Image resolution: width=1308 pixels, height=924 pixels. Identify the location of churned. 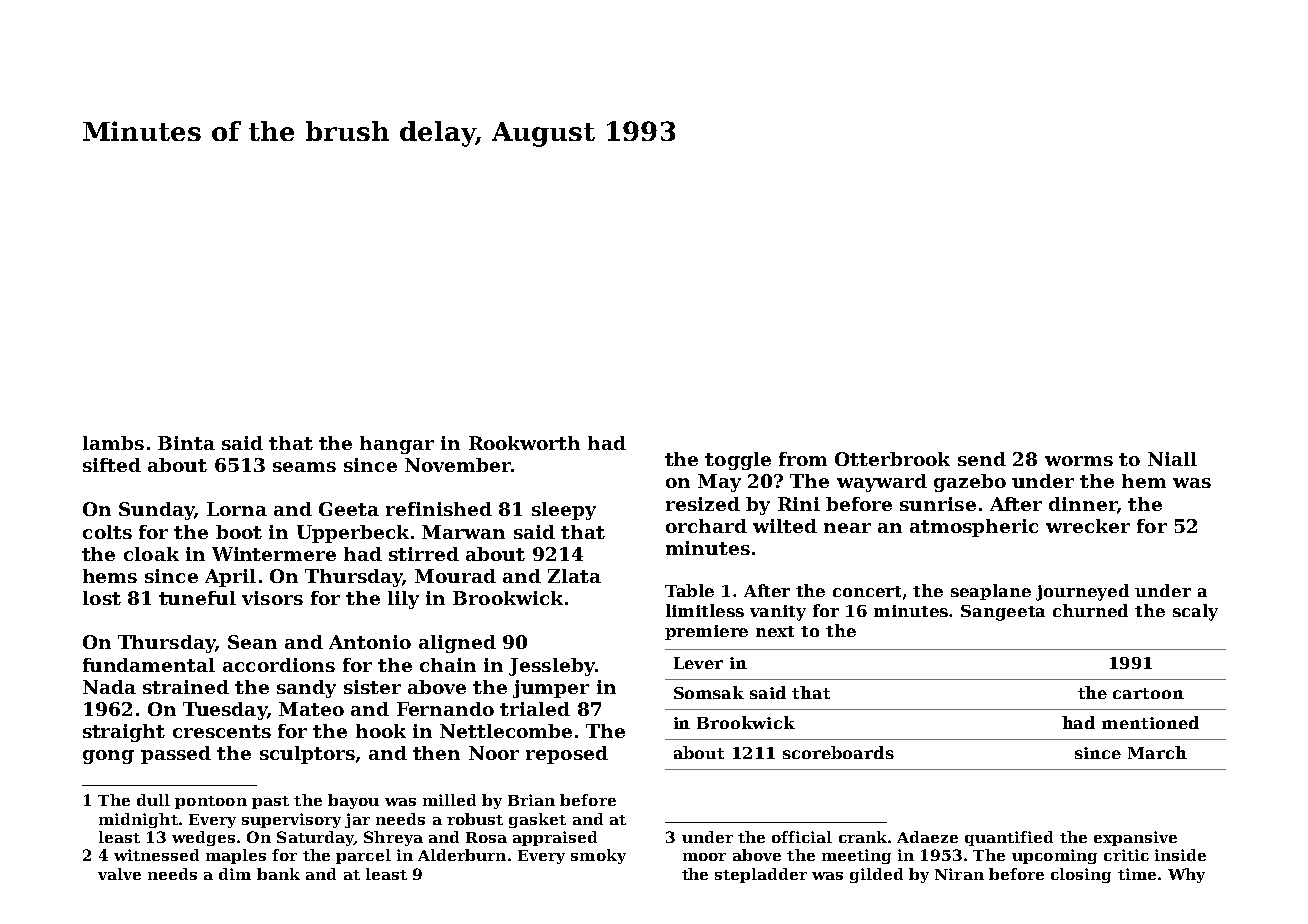
(1090, 610).
